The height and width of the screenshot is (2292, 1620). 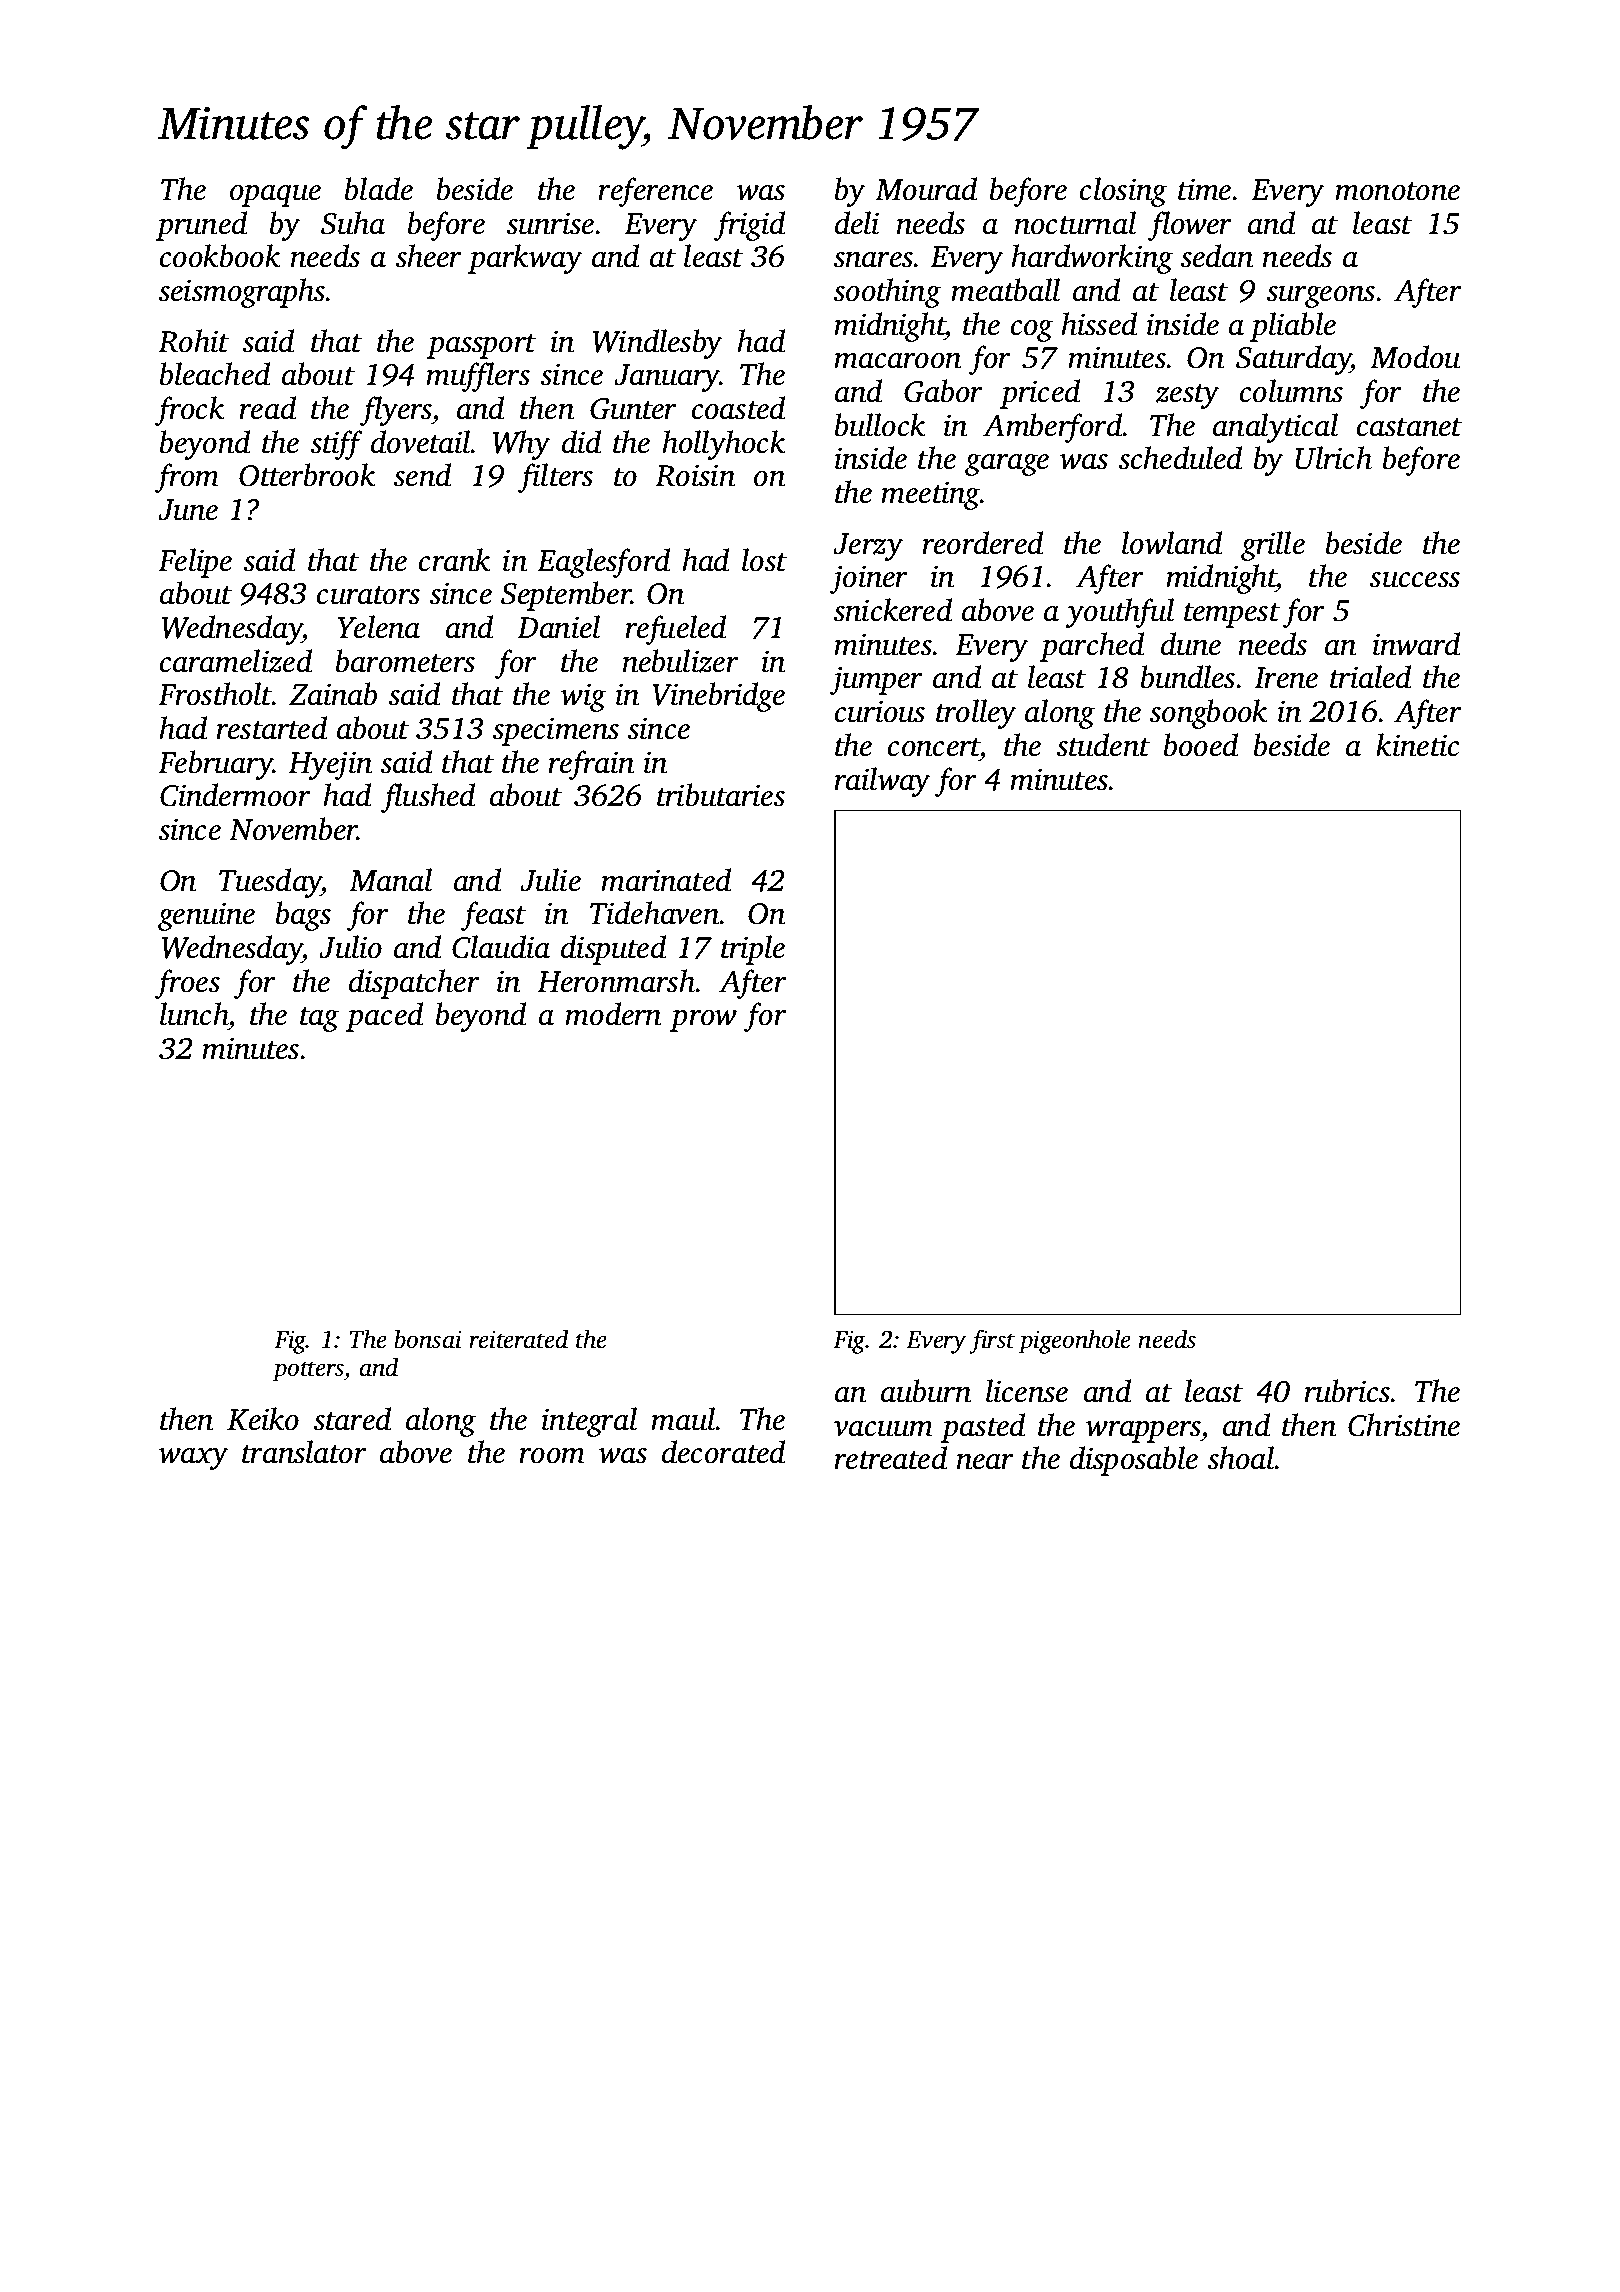 What do you see at coordinates (555, 478) in the screenshot?
I see `filters` at bounding box center [555, 478].
